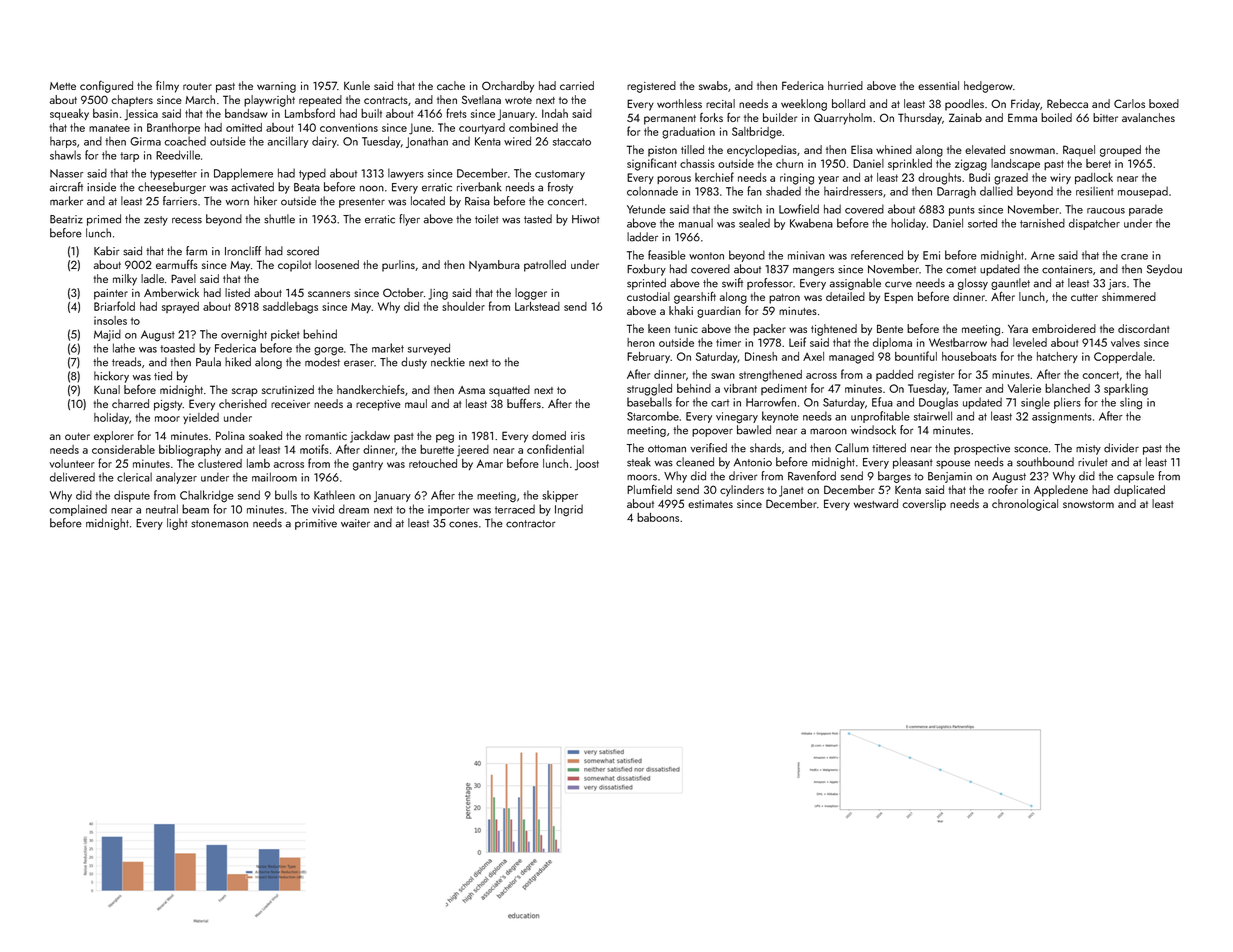 This screenshot has height=952, width=1233. What do you see at coordinates (845, 296) in the screenshot?
I see `detailed` at bounding box center [845, 296].
